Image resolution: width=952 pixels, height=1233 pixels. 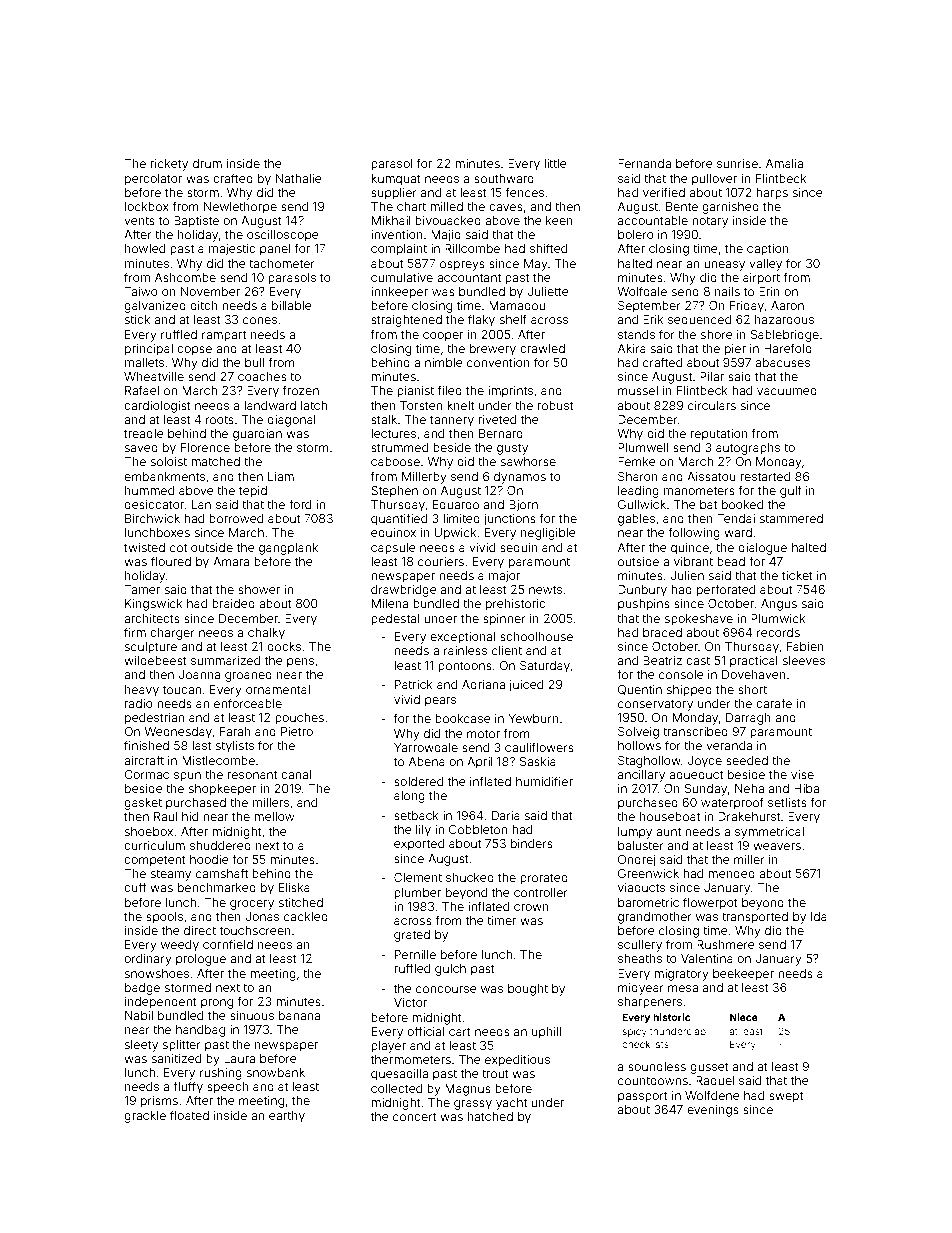 What do you see at coordinates (450, 970) in the screenshot?
I see `gulch` at bounding box center [450, 970].
